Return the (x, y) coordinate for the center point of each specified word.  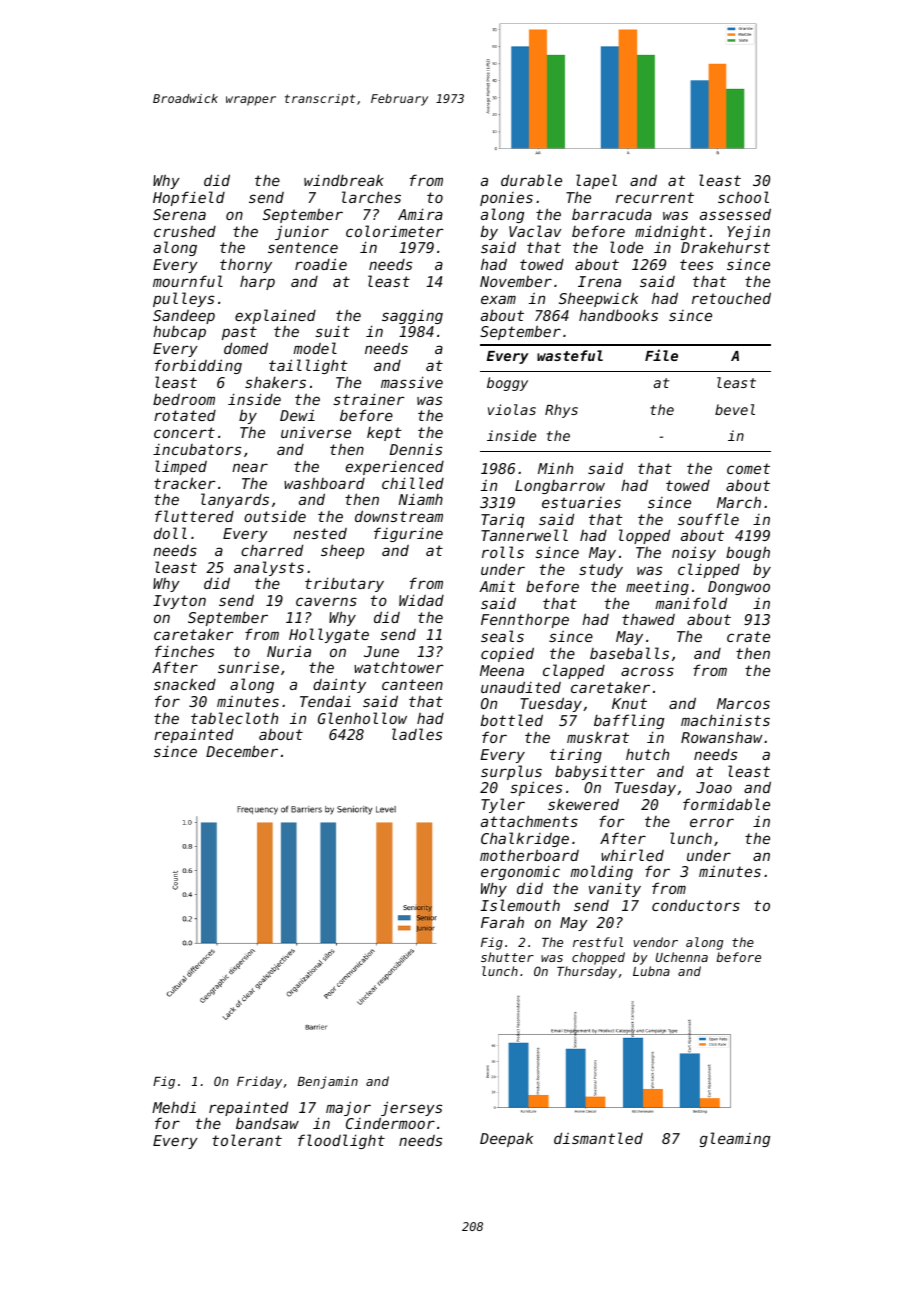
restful (598, 942)
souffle (708, 519)
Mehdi (174, 1107)
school (743, 197)
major (348, 1108)
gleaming (735, 1139)
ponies (506, 199)
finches (184, 651)
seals (502, 636)
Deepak (506, 1139)
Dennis (416, 449)
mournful (188, 281)
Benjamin (327, 1082)
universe (316, 432)
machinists (725, 720)
